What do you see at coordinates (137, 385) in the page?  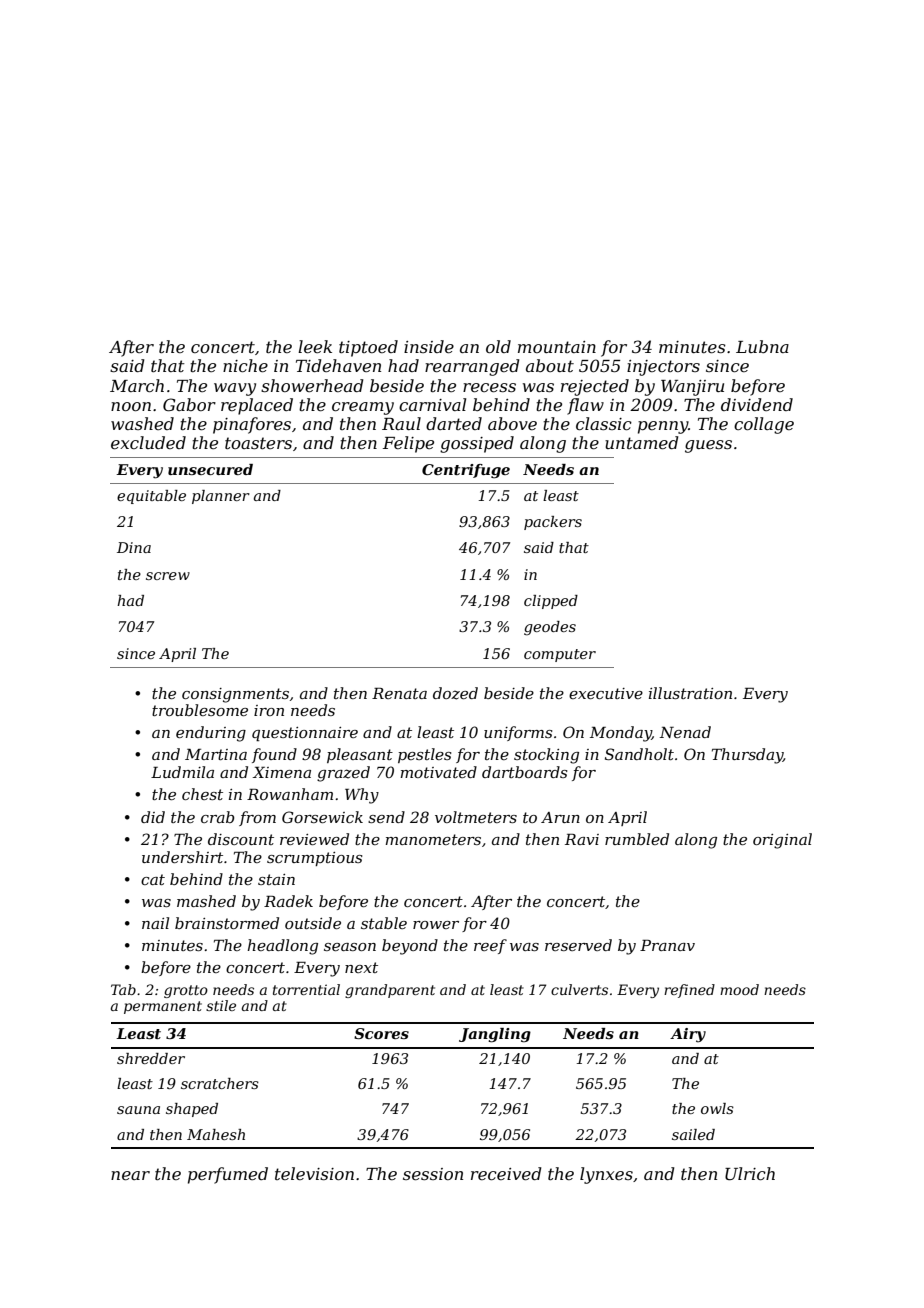 I see `March` at bounding box center [137, 385].
